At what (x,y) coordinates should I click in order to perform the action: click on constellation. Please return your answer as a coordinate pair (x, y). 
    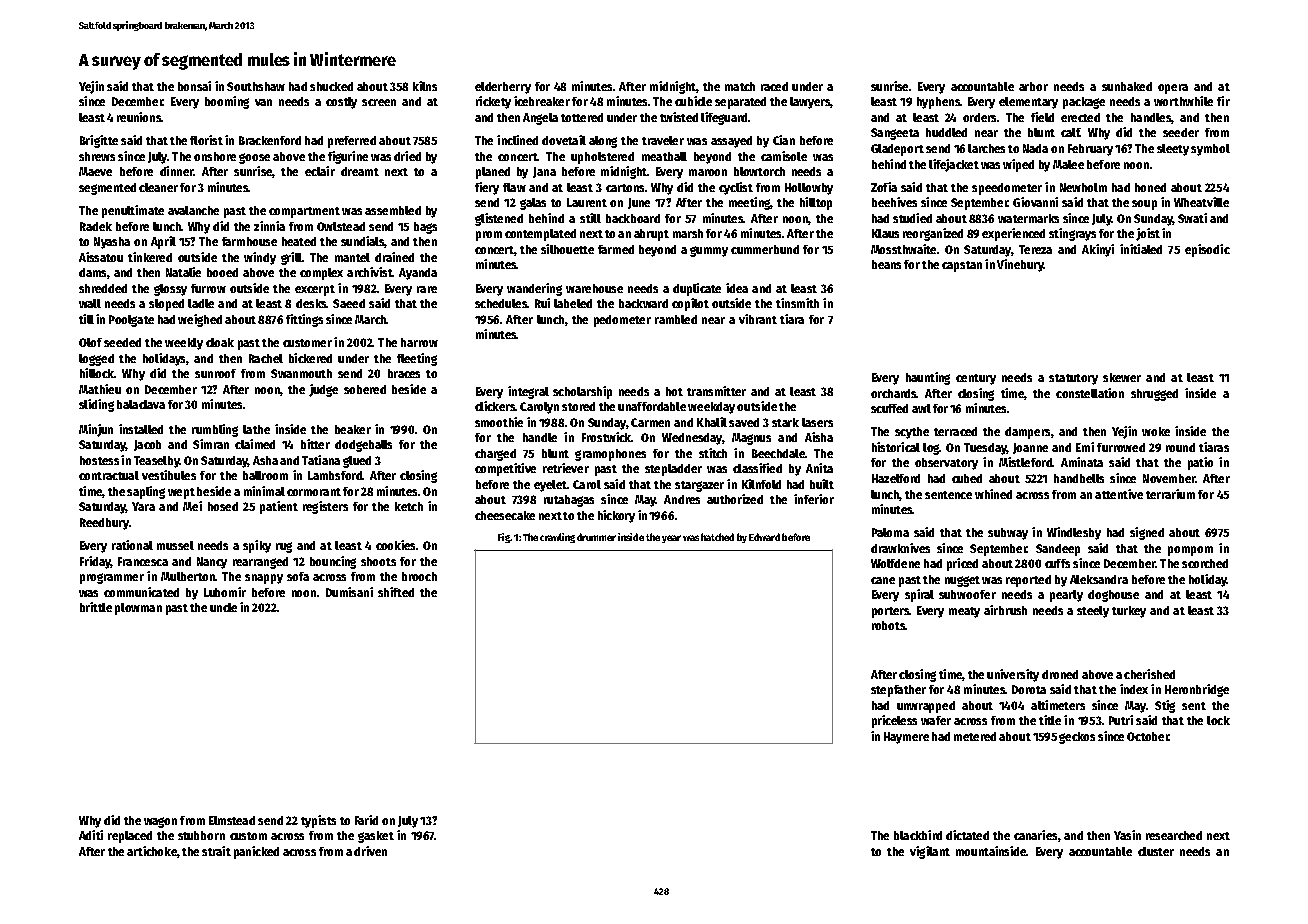
    Looking at the image, I should click on (1090, 393).
